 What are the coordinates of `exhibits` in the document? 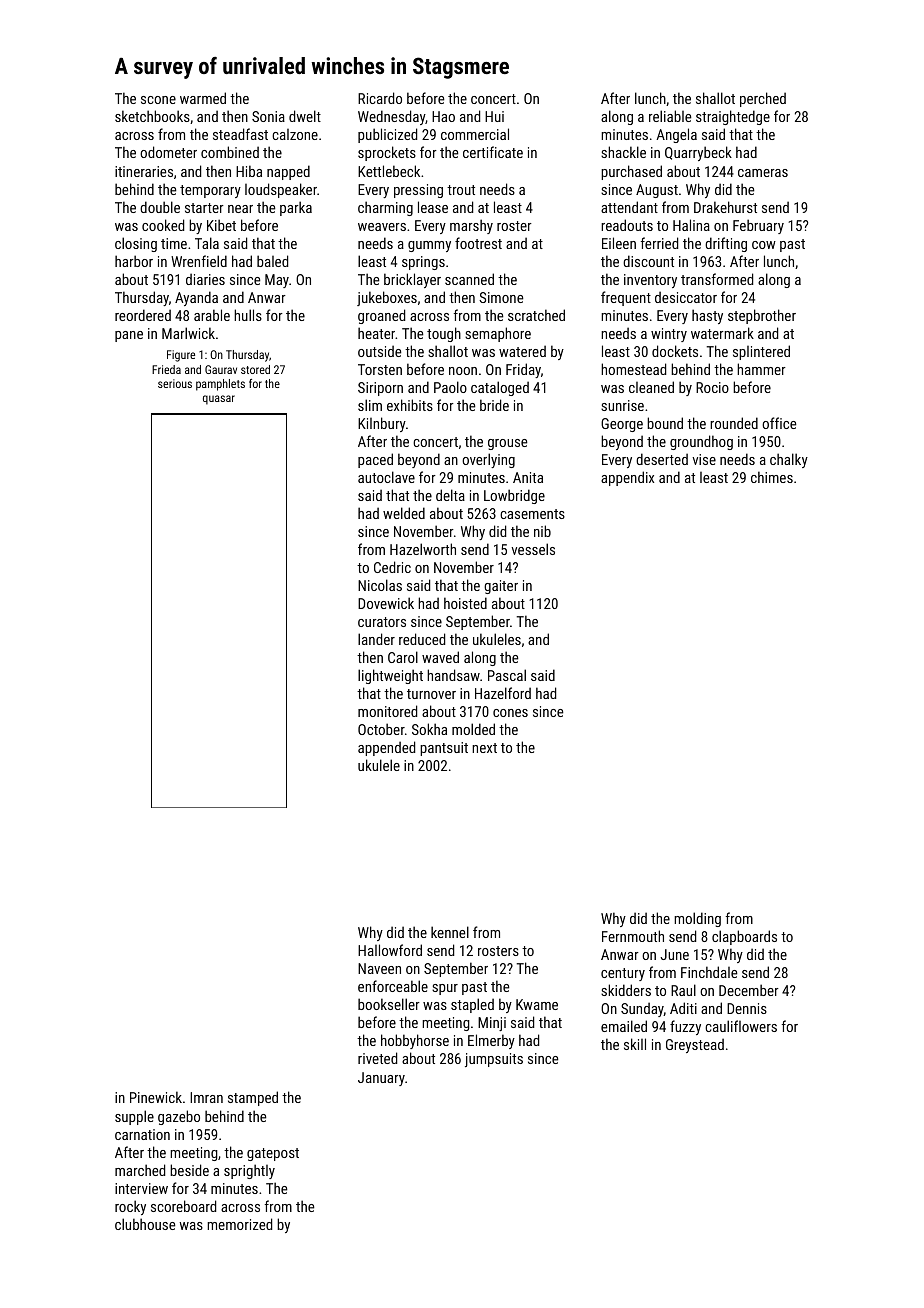 It's located at (410, 405).
